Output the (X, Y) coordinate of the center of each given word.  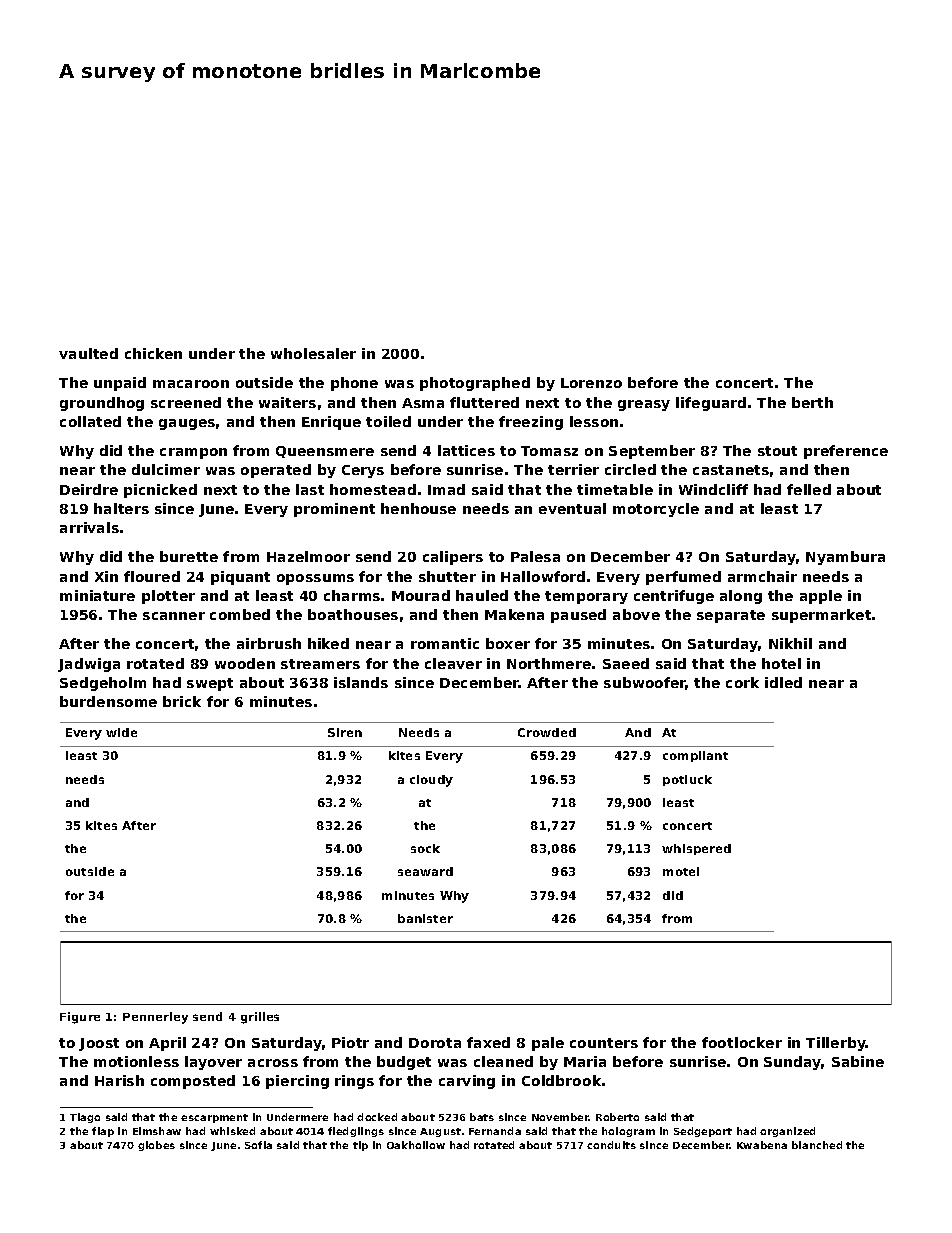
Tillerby (836, 1044)
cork (742, 682)
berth (812, 402)
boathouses (353, 614)
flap (103, 1132)
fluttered (484, 402)
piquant (240, 578)
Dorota (435, 1043)
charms (352, 595)
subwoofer (645, 683)
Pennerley (155, 1018)
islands (361, 682)
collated (90, 421)
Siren (345, 732)
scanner (174, 616)
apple (821, 597)
